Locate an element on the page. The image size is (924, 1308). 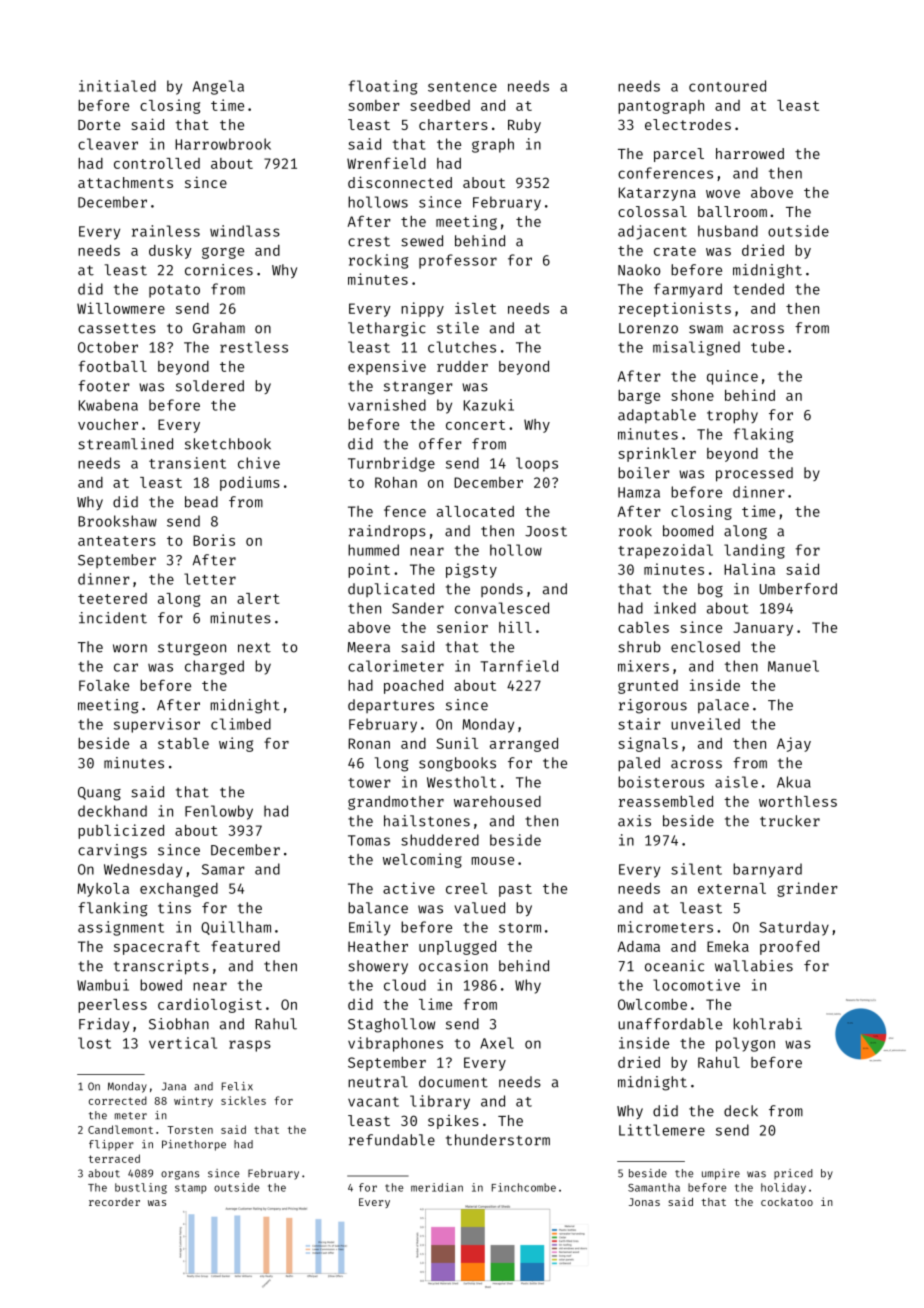
Quang is located at coordinates (99, 794).
